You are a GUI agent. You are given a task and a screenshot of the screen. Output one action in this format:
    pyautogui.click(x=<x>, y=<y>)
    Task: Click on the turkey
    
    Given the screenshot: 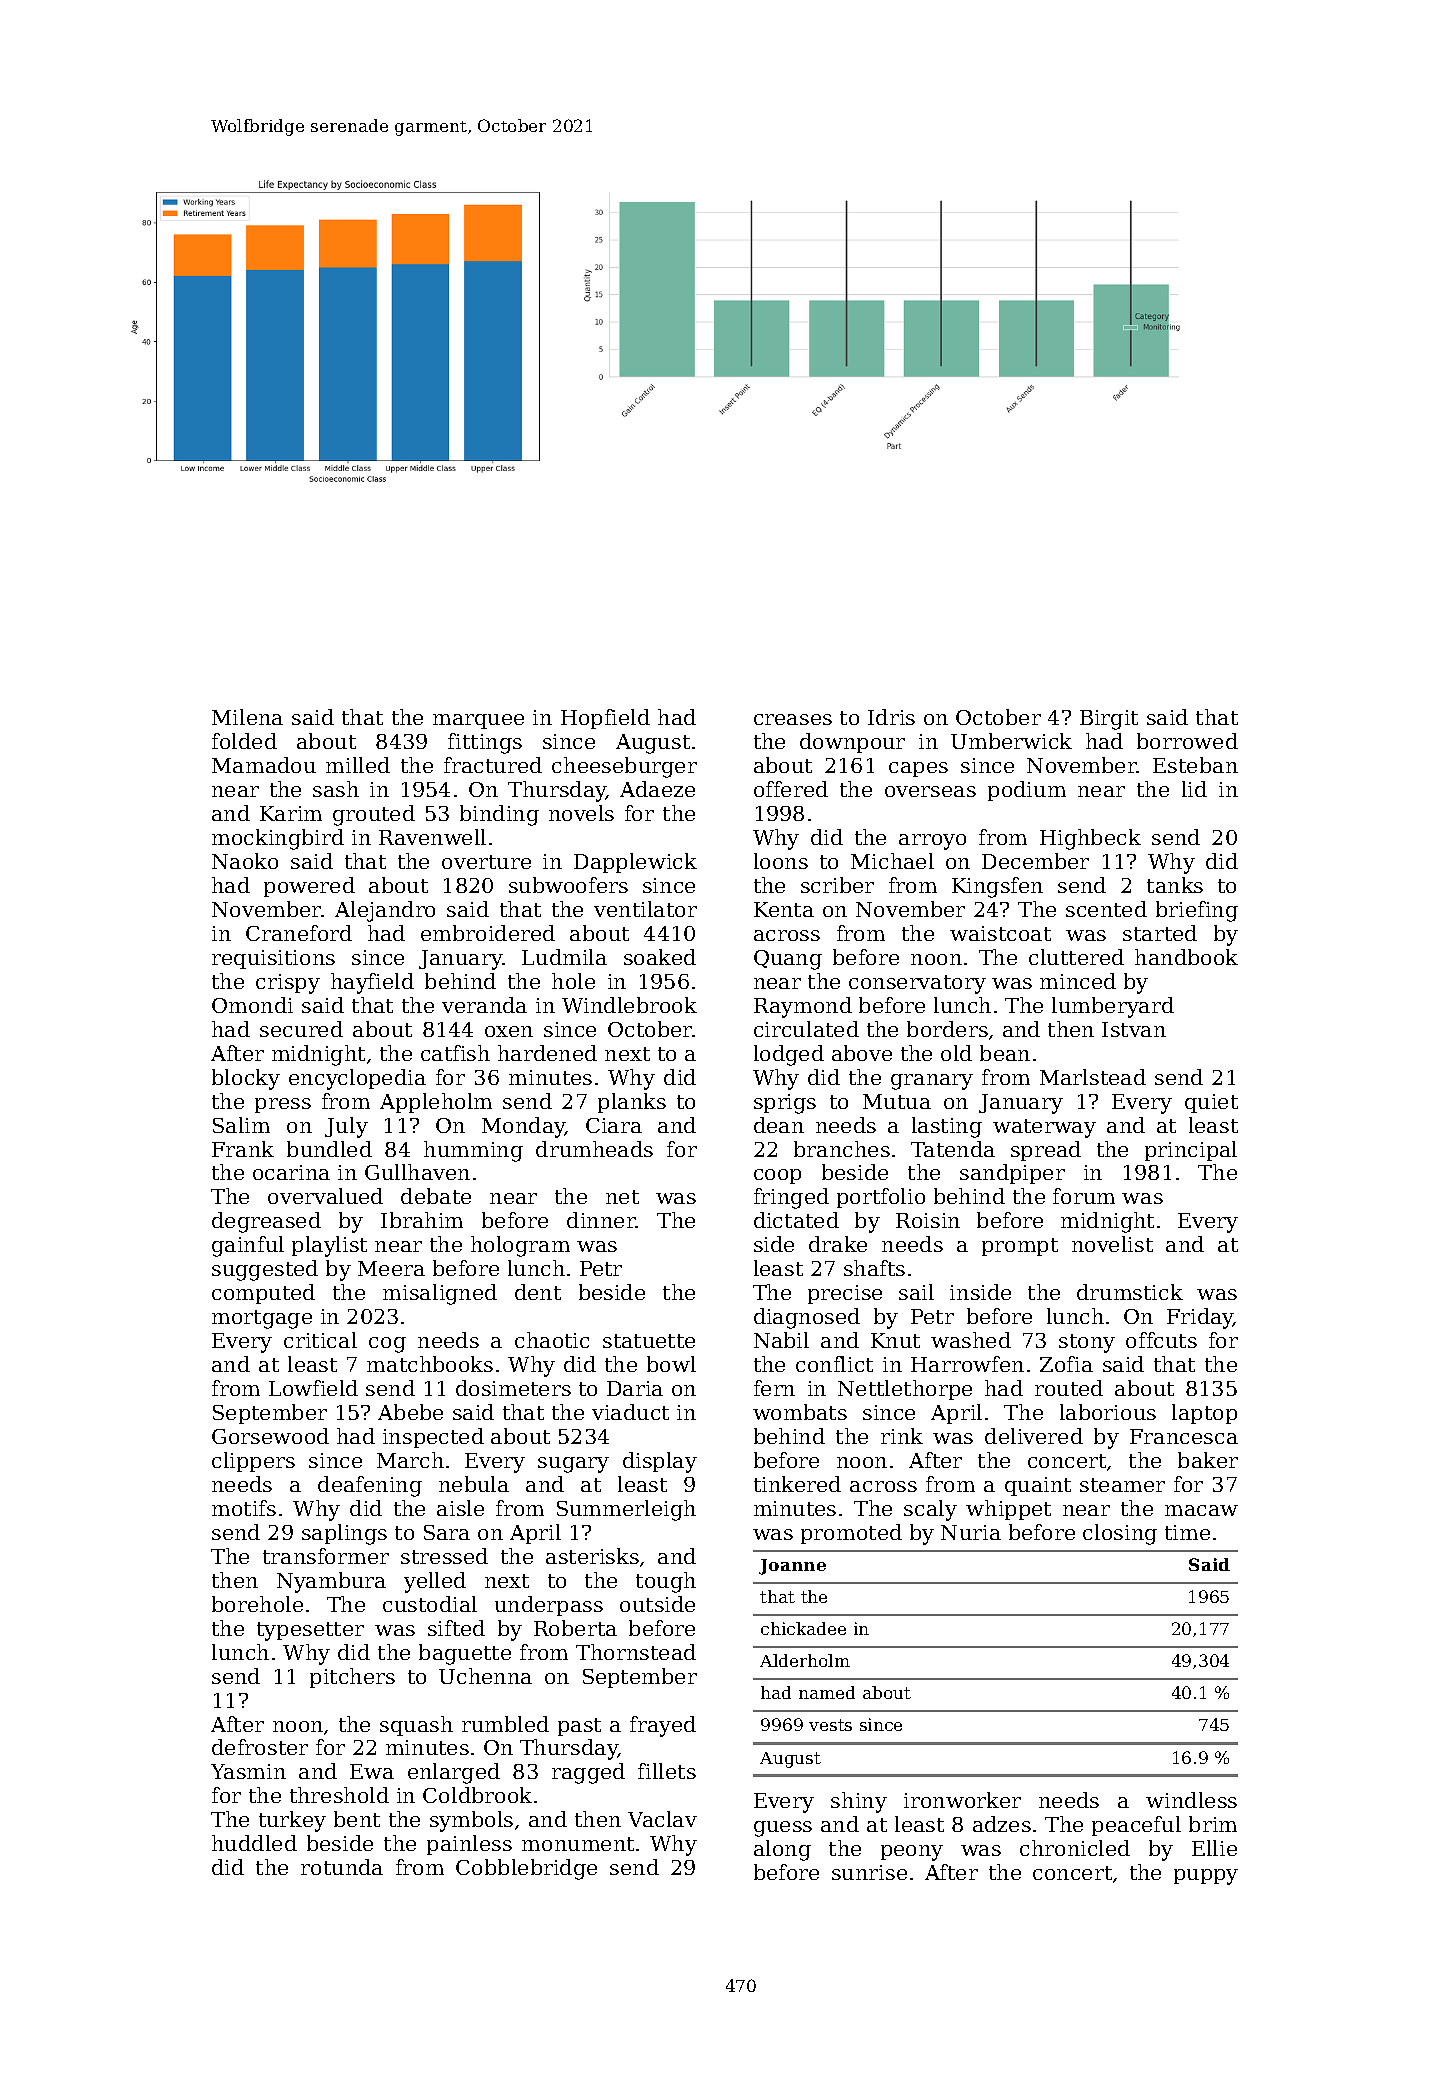 What is the action you would take?
    pyautogui.click(x=292, y=1821)
